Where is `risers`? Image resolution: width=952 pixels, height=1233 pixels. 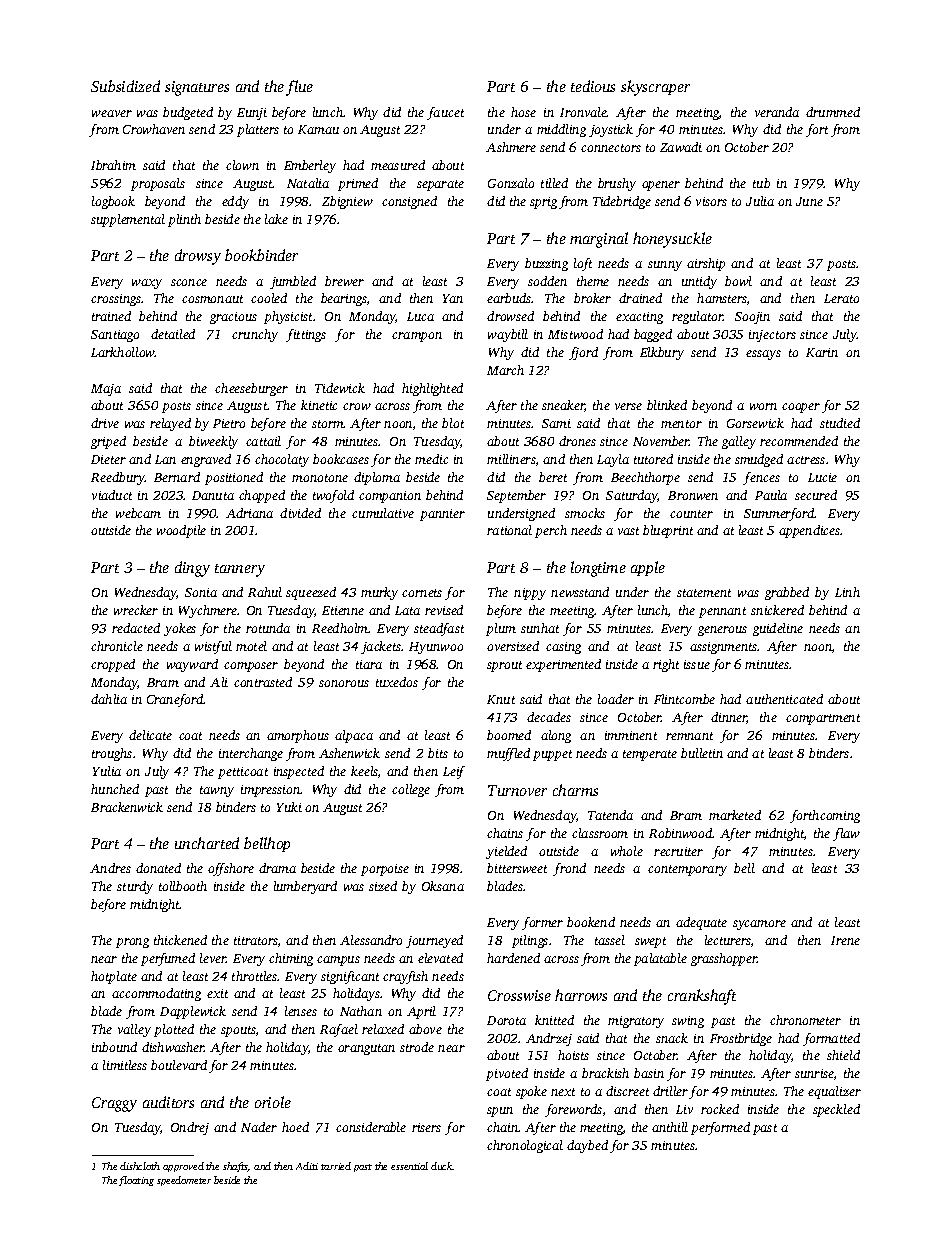 risers is located at coordinates (426, 1127).
